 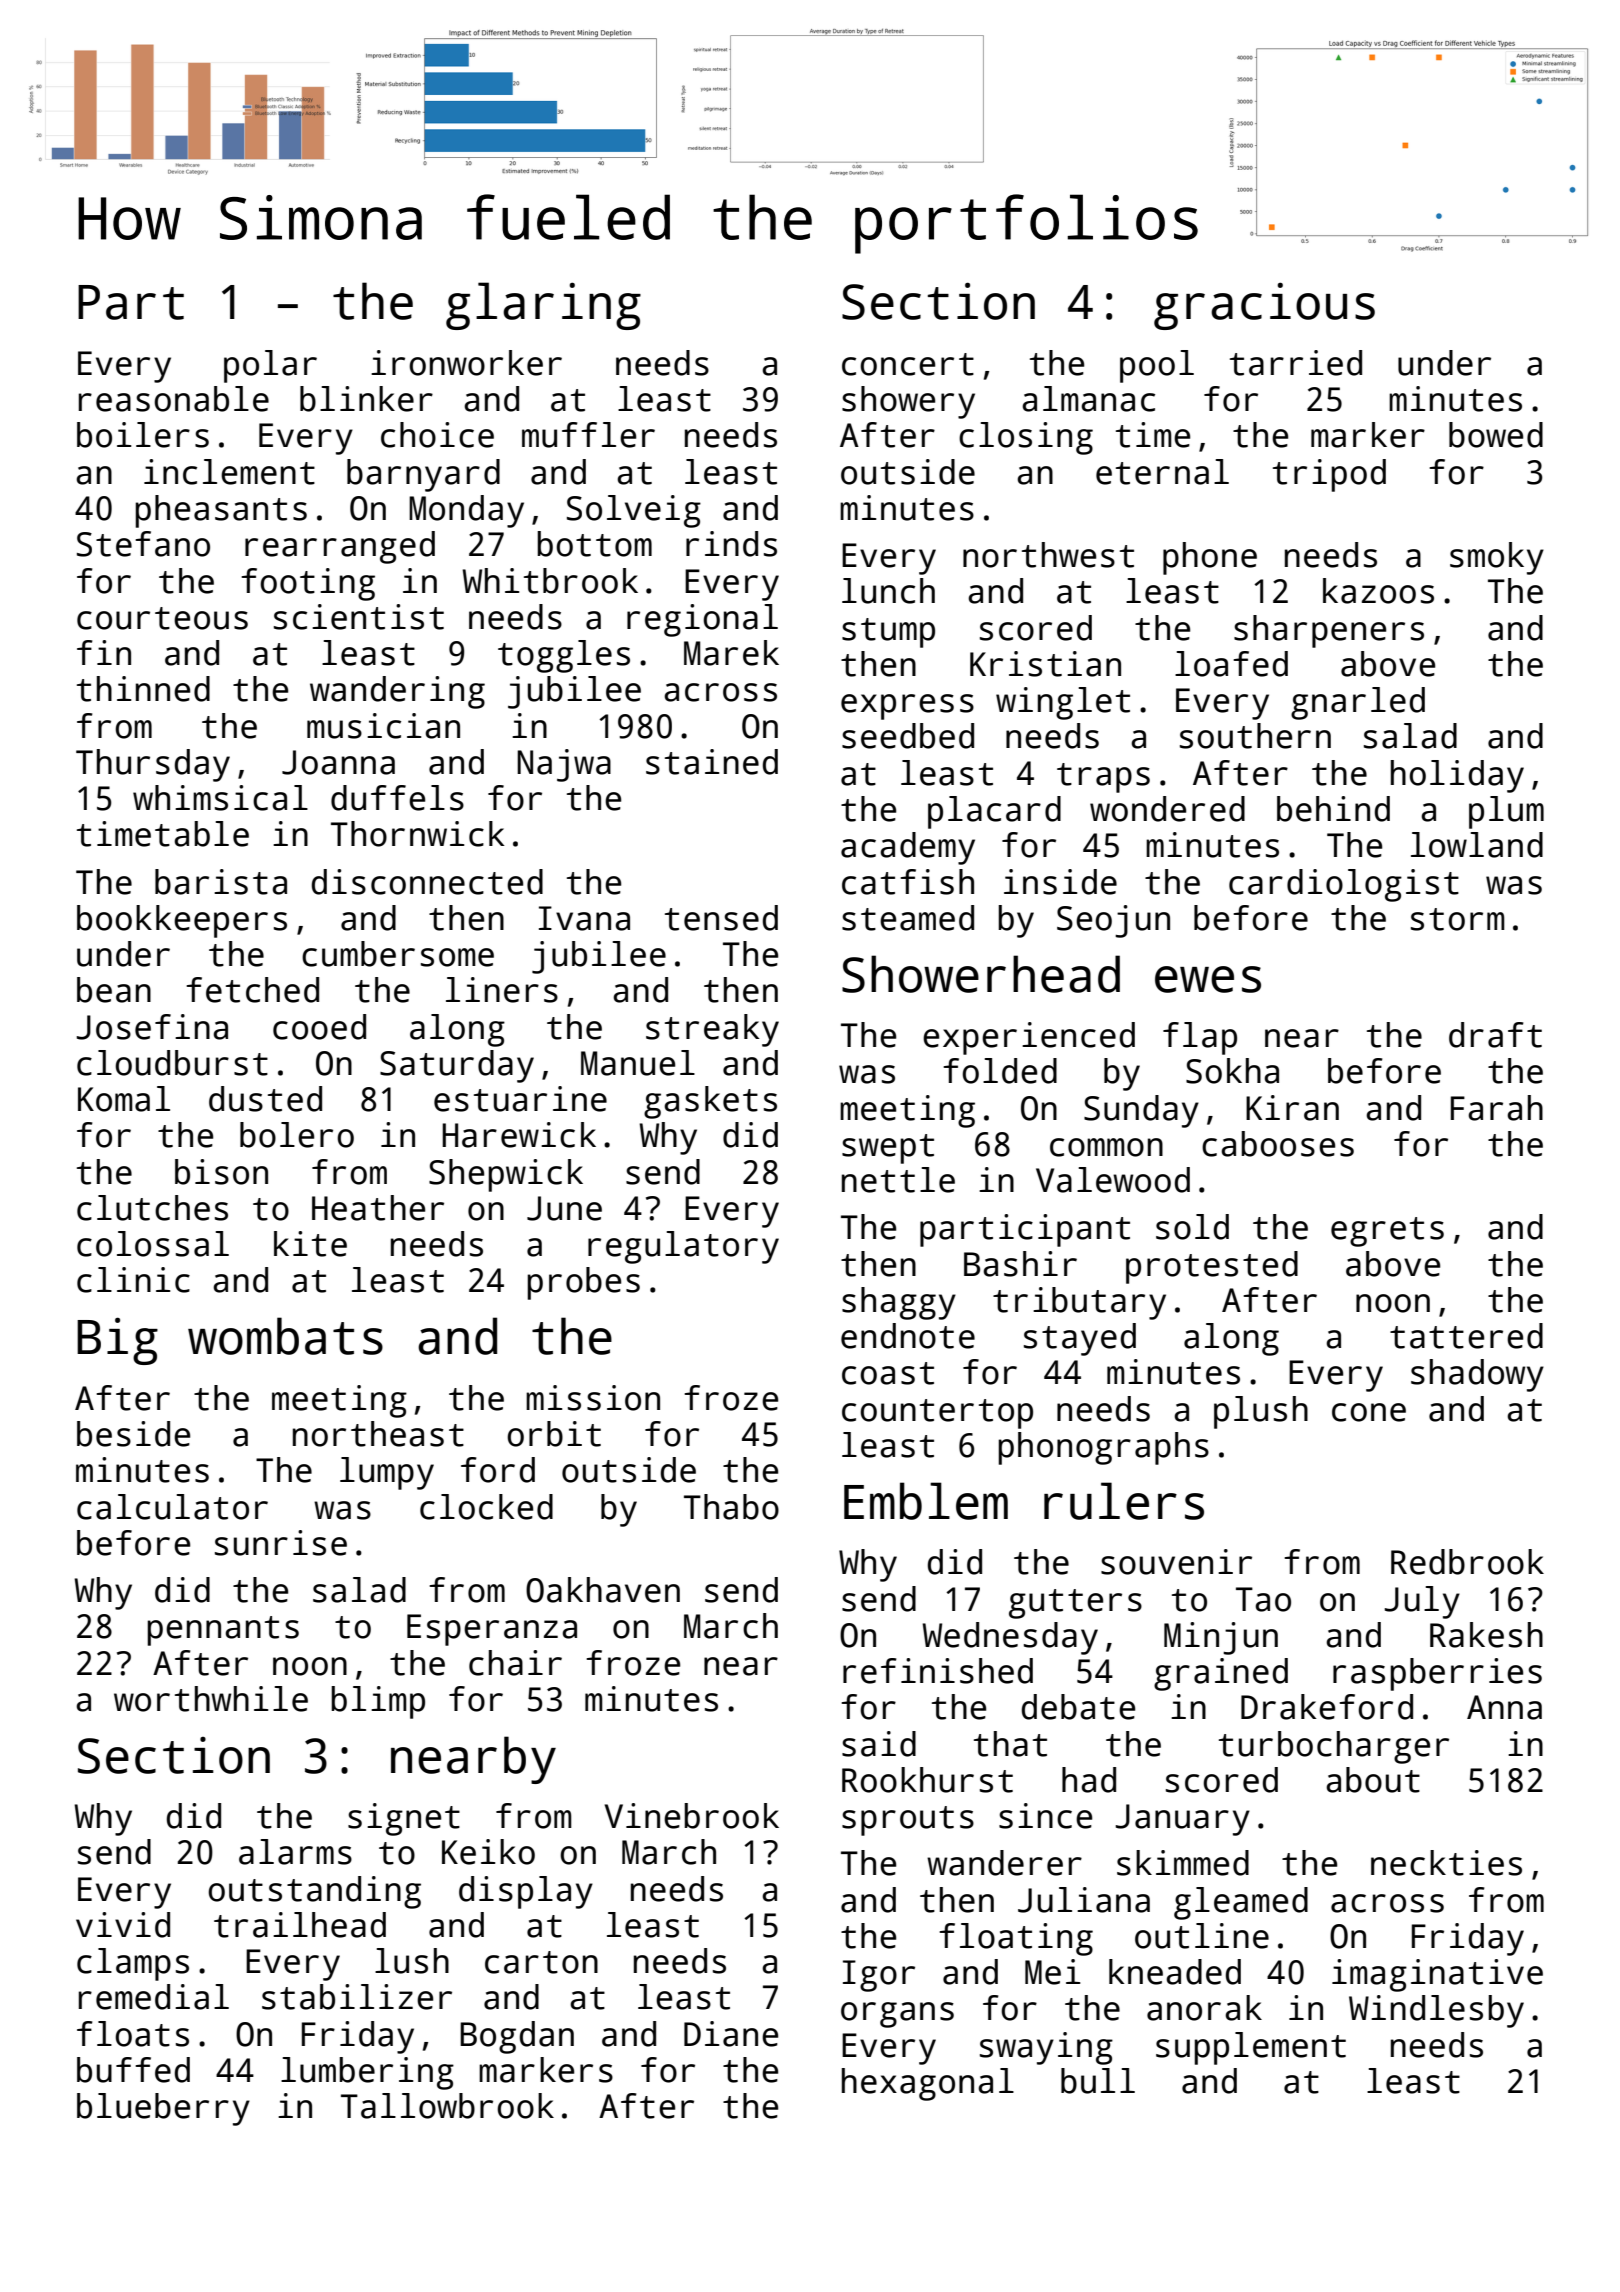 What do you see at coordinates (423, 475) in the screenshot?
I see `barnyard` at bounding box center [423, 475].
